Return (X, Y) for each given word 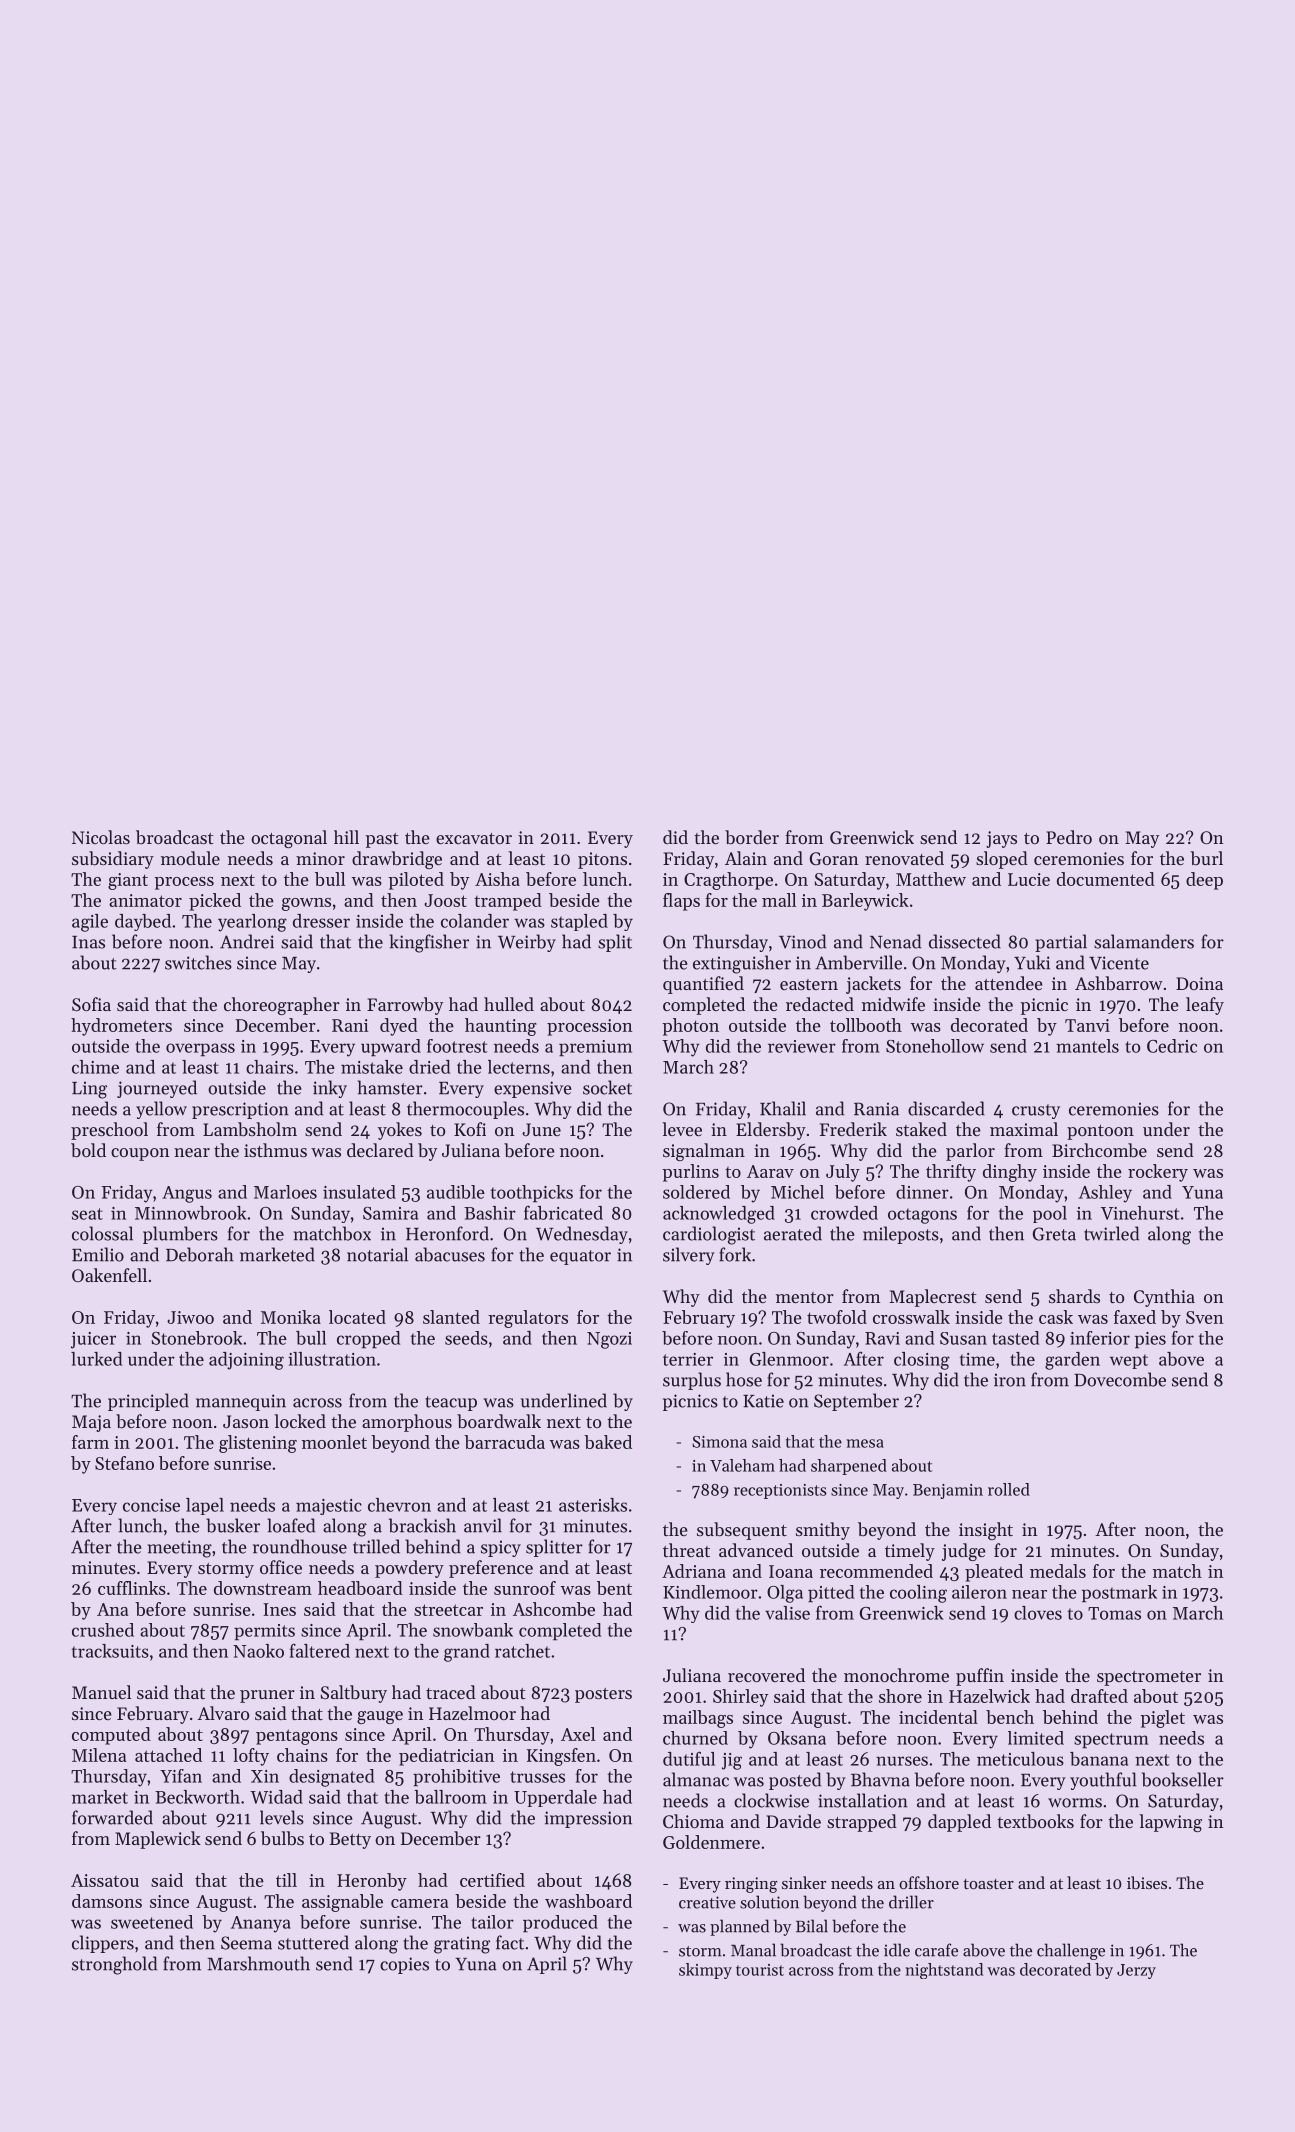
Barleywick (865, 902)
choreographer (282, 1006)
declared (380, 1150)
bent (614, 1588)
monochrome (896, 1675)
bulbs (282, 1838)
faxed (1135, 1317)
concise (151, 1505)
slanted (451, 1317)
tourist (760, 1970)
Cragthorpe (728, 881)
